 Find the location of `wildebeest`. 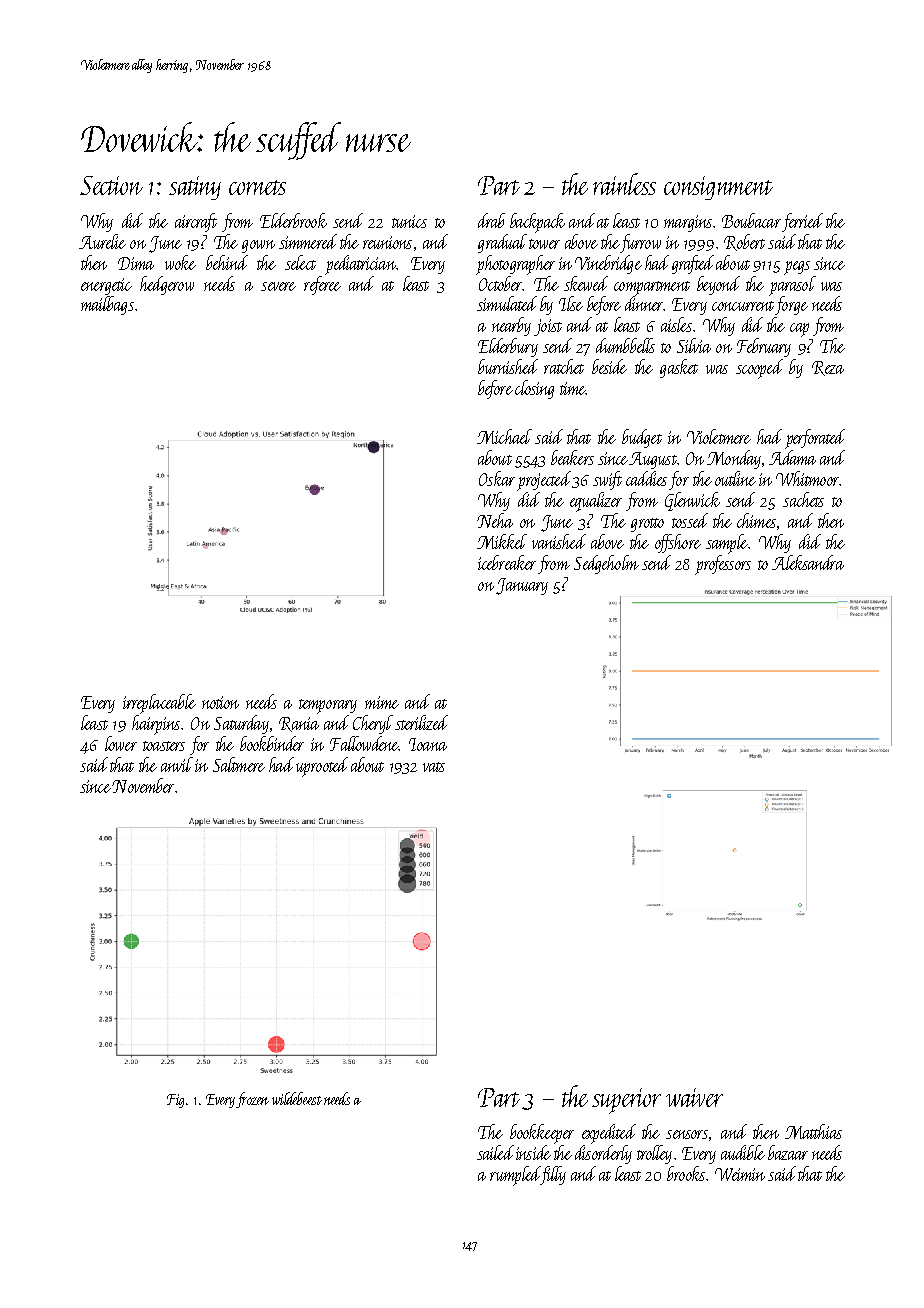

wildebeest is located at coordinates (297, 1098).
